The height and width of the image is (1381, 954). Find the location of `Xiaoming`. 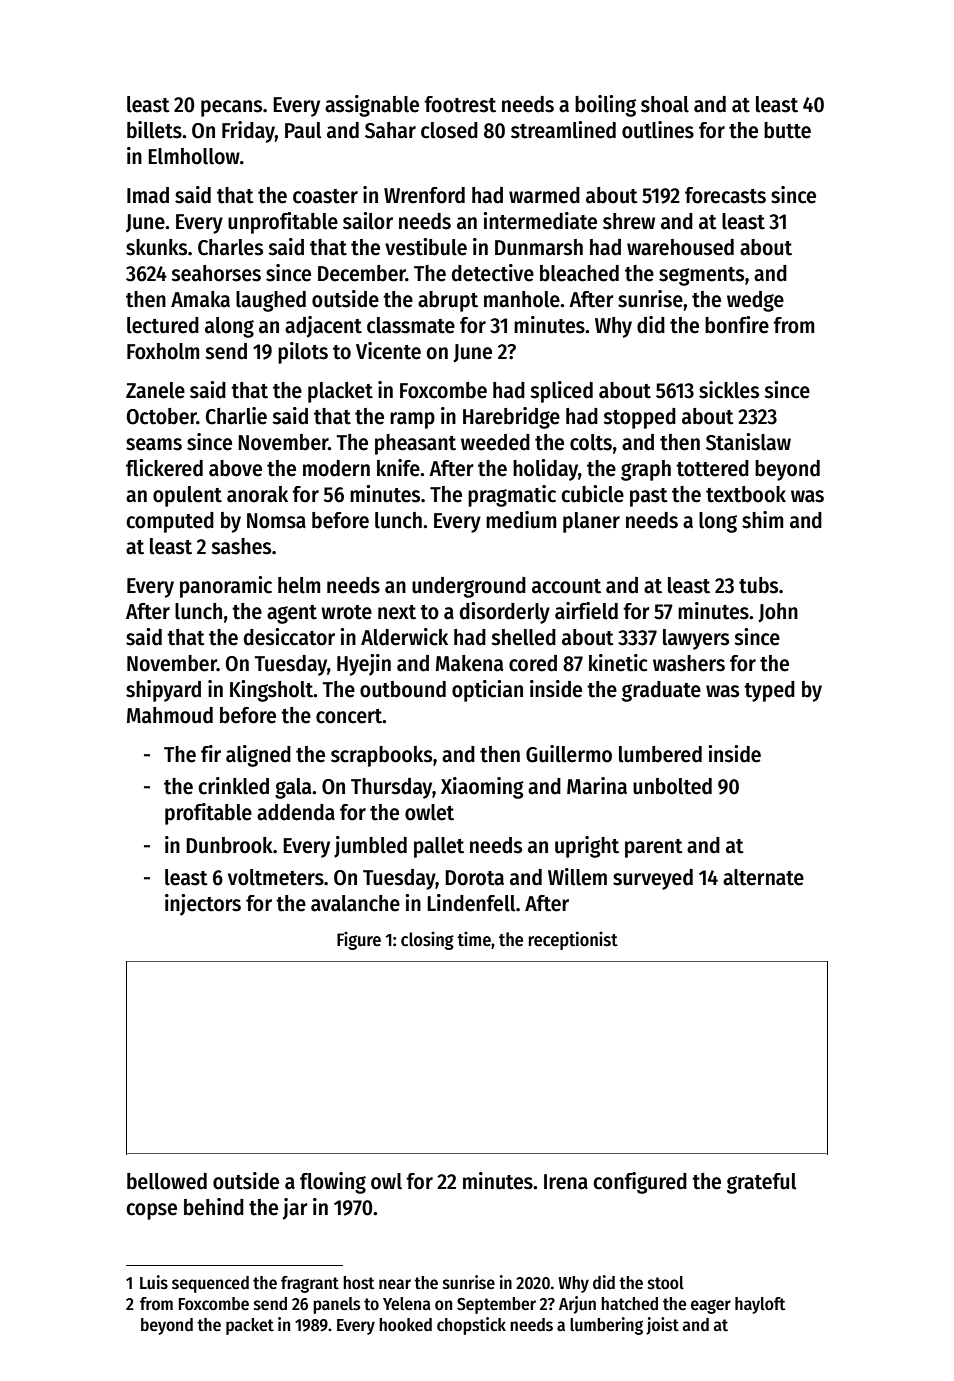

Xiaoming is located at coordinates (482, 788).
